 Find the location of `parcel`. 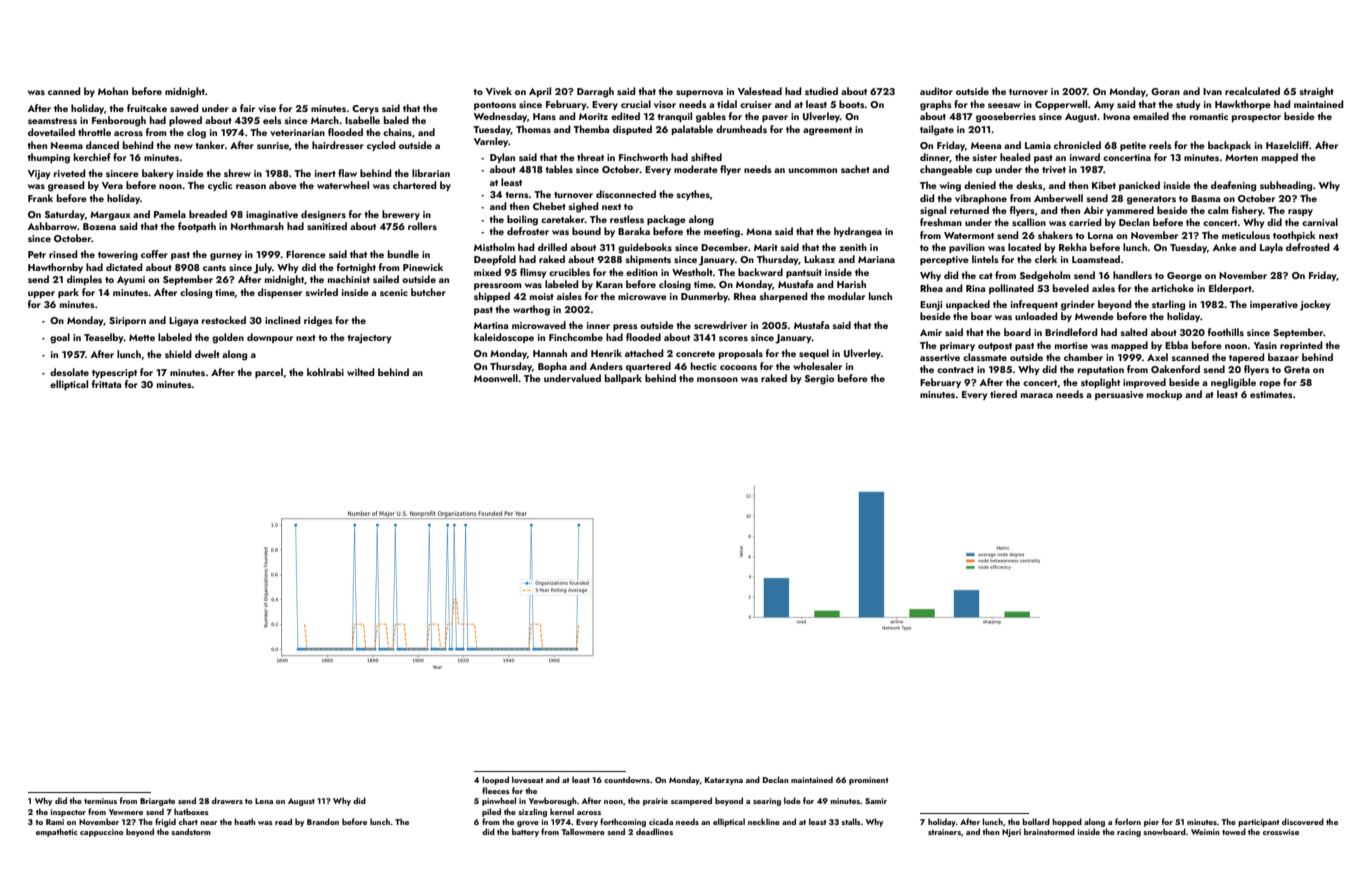

parcel is located at coordinates (269, 373).
